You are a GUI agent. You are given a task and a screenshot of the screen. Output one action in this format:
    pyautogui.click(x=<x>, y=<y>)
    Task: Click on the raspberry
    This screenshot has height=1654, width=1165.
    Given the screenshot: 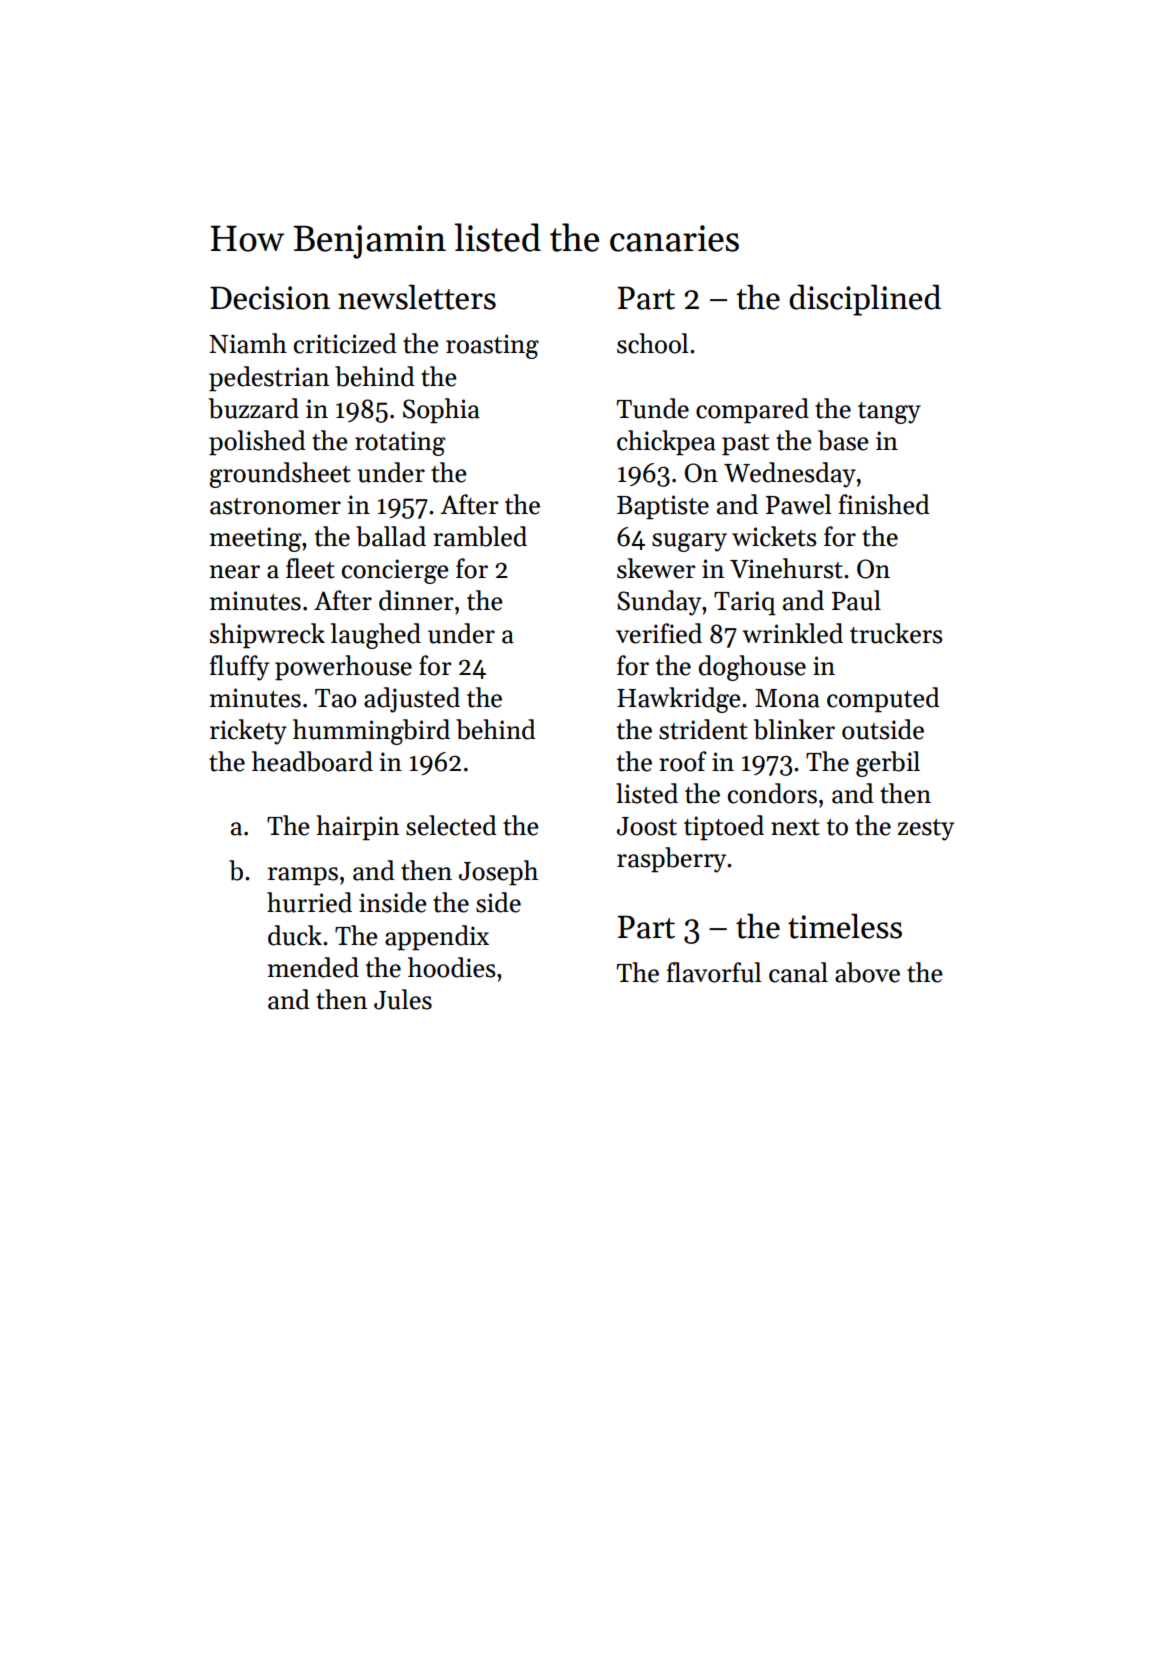 What is the action you would take?
    pyautogui.click(x=671, y=860)
